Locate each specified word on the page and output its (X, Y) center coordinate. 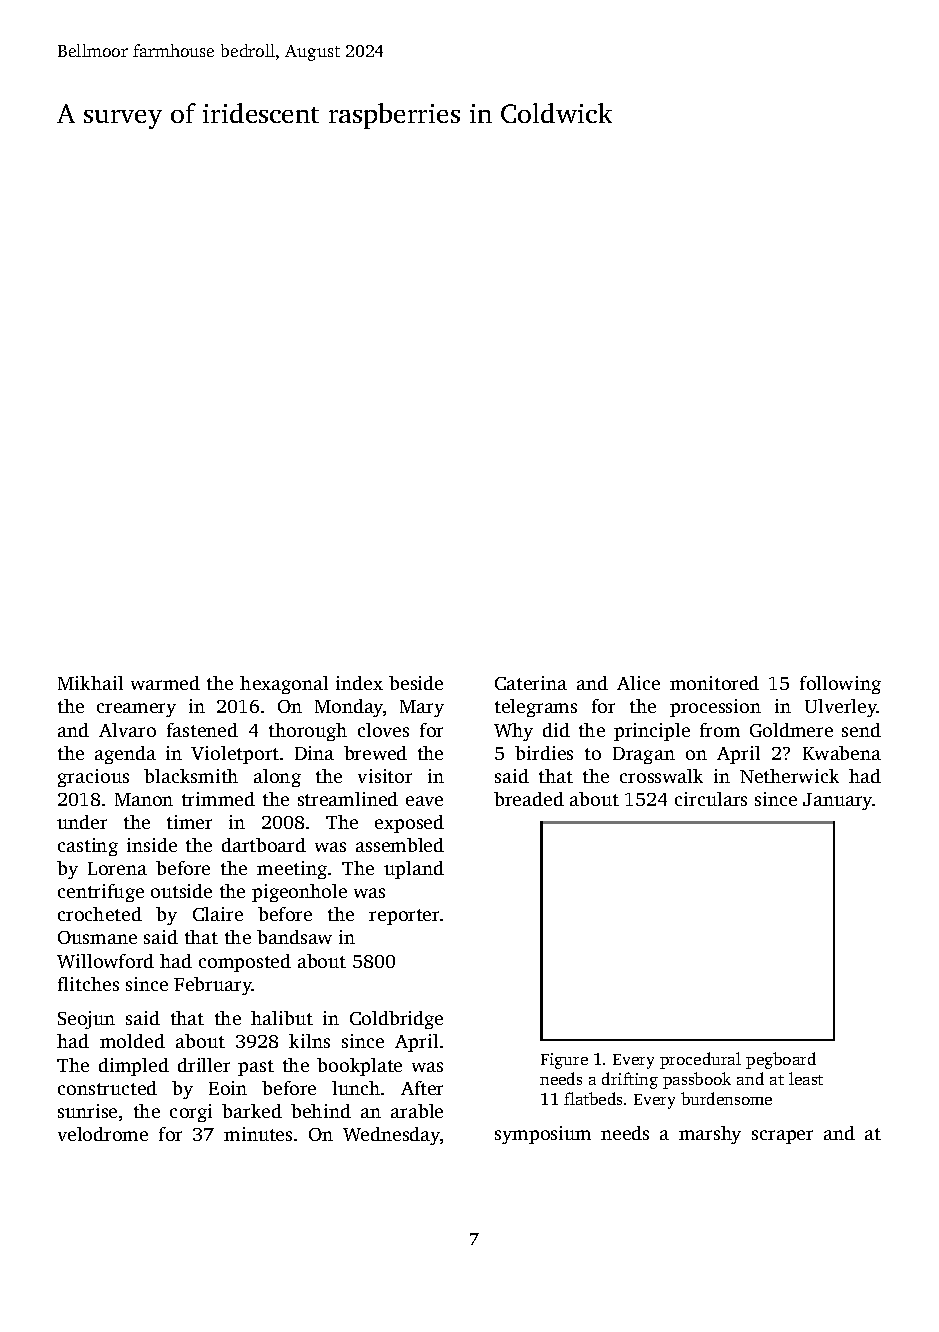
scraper (782, 1137)
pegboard (781, 1060)
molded (132, 1041)
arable (417, 1111)
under (82, 822)
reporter (404, 917)
